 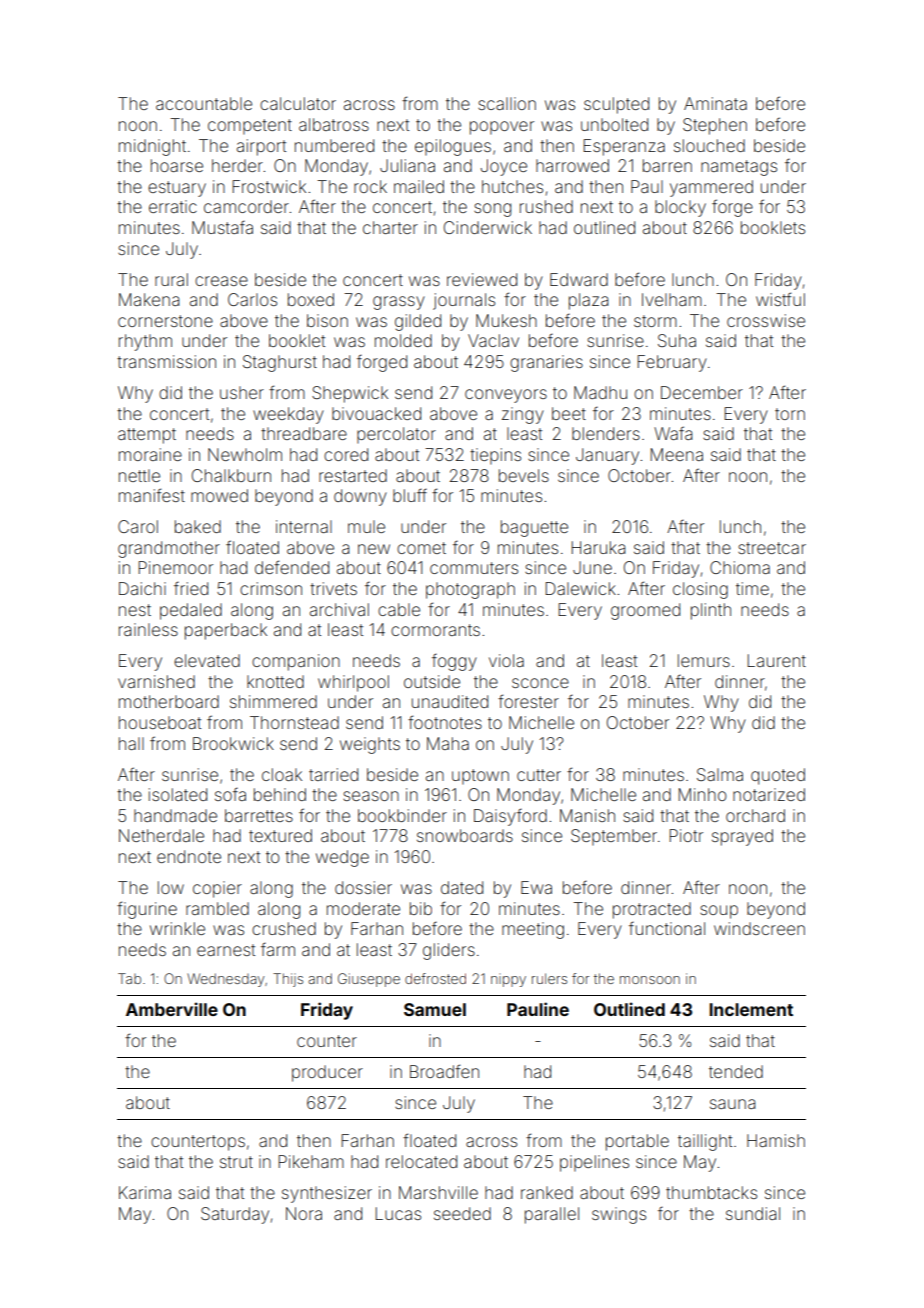 I want to click on photograph, so click(x=470, y=590).
